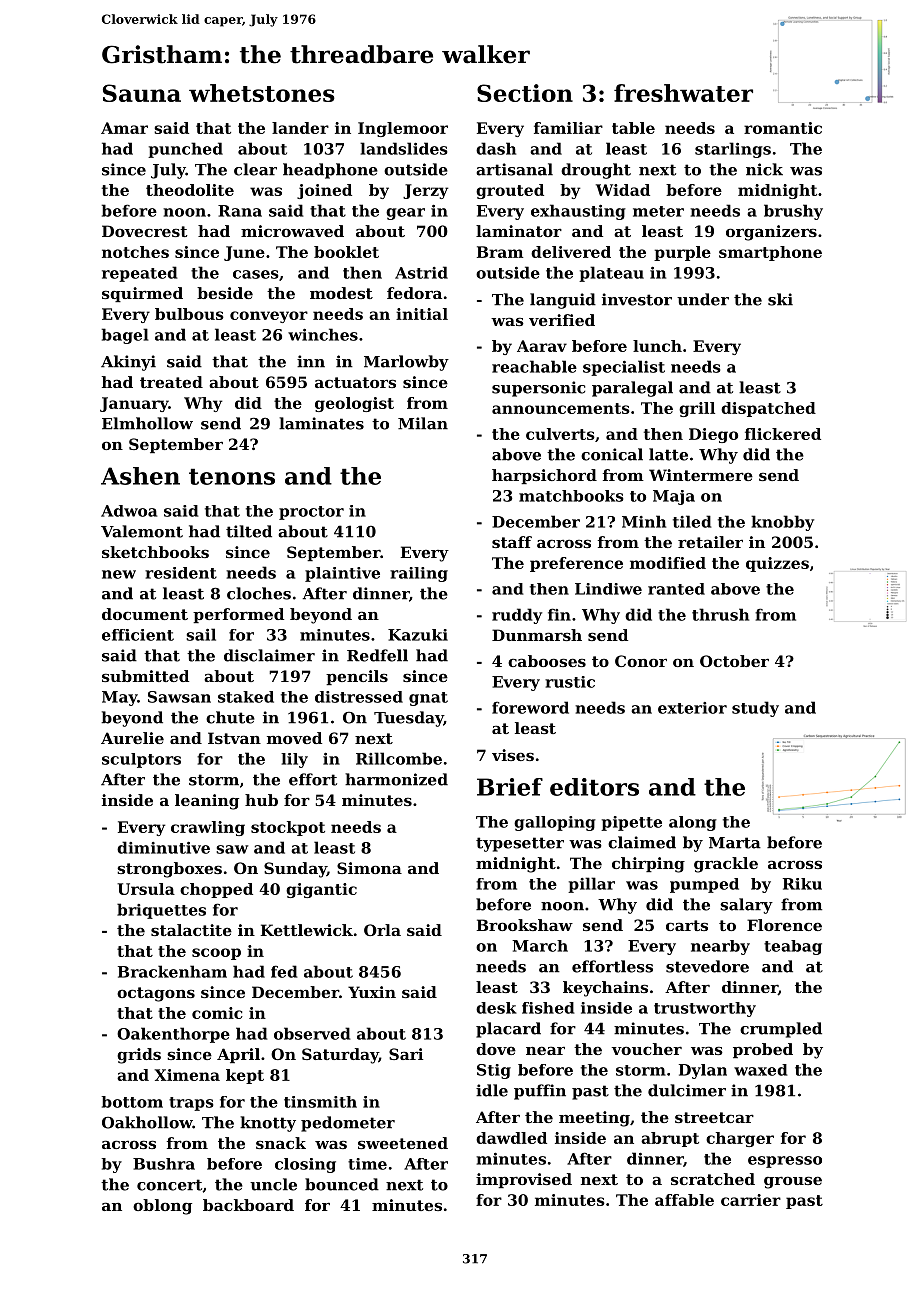 The width and height of the document is (924, 1308). What do you see at coordinates (377, 655) in the document?
I see `Redfell` at bounding box center [377, 655].
